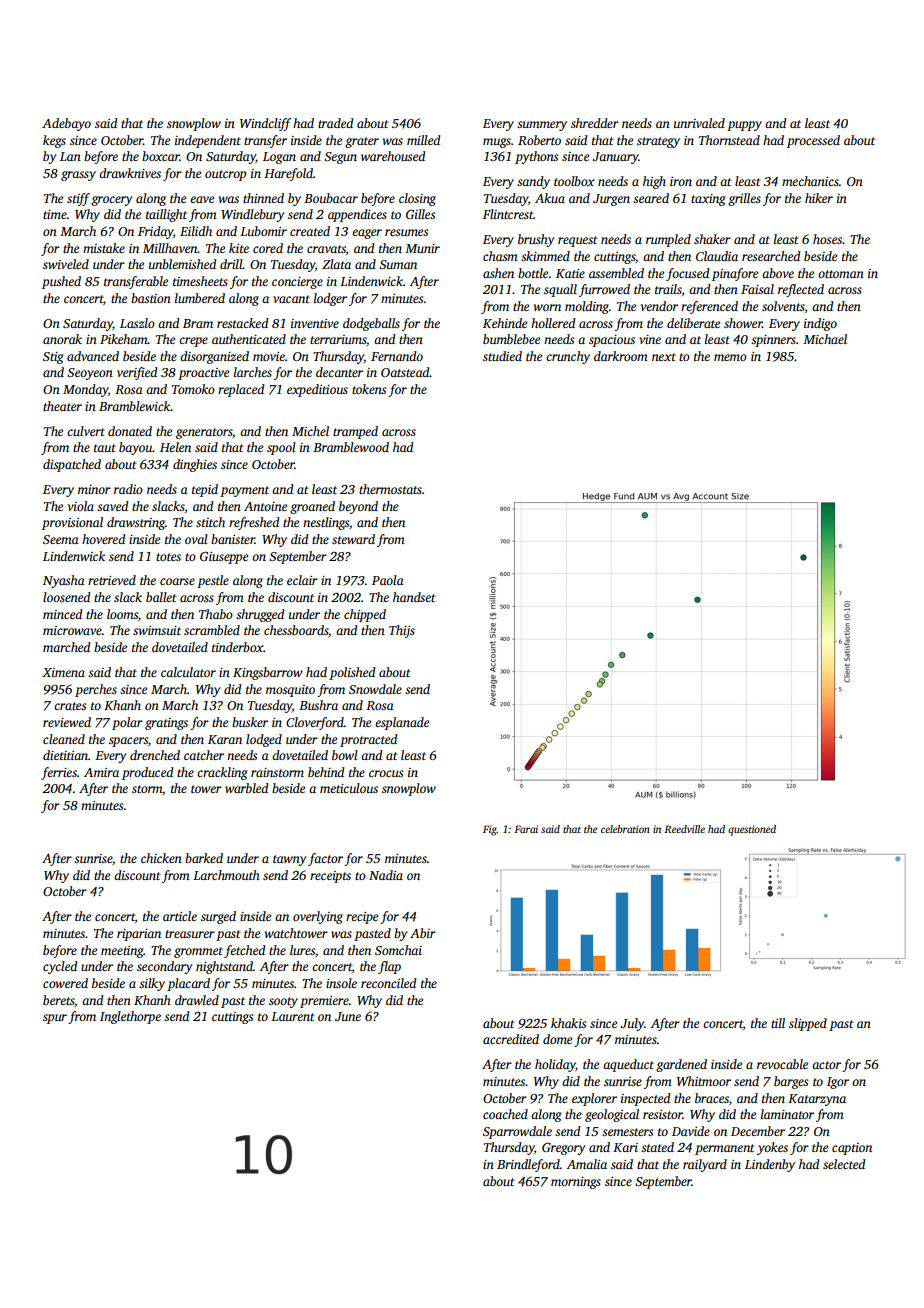 The image size is (924, 1308). What do you see at coordinates (365, 615) in the screenshot?
I see `chipped` at bounding box center [365, 615].
